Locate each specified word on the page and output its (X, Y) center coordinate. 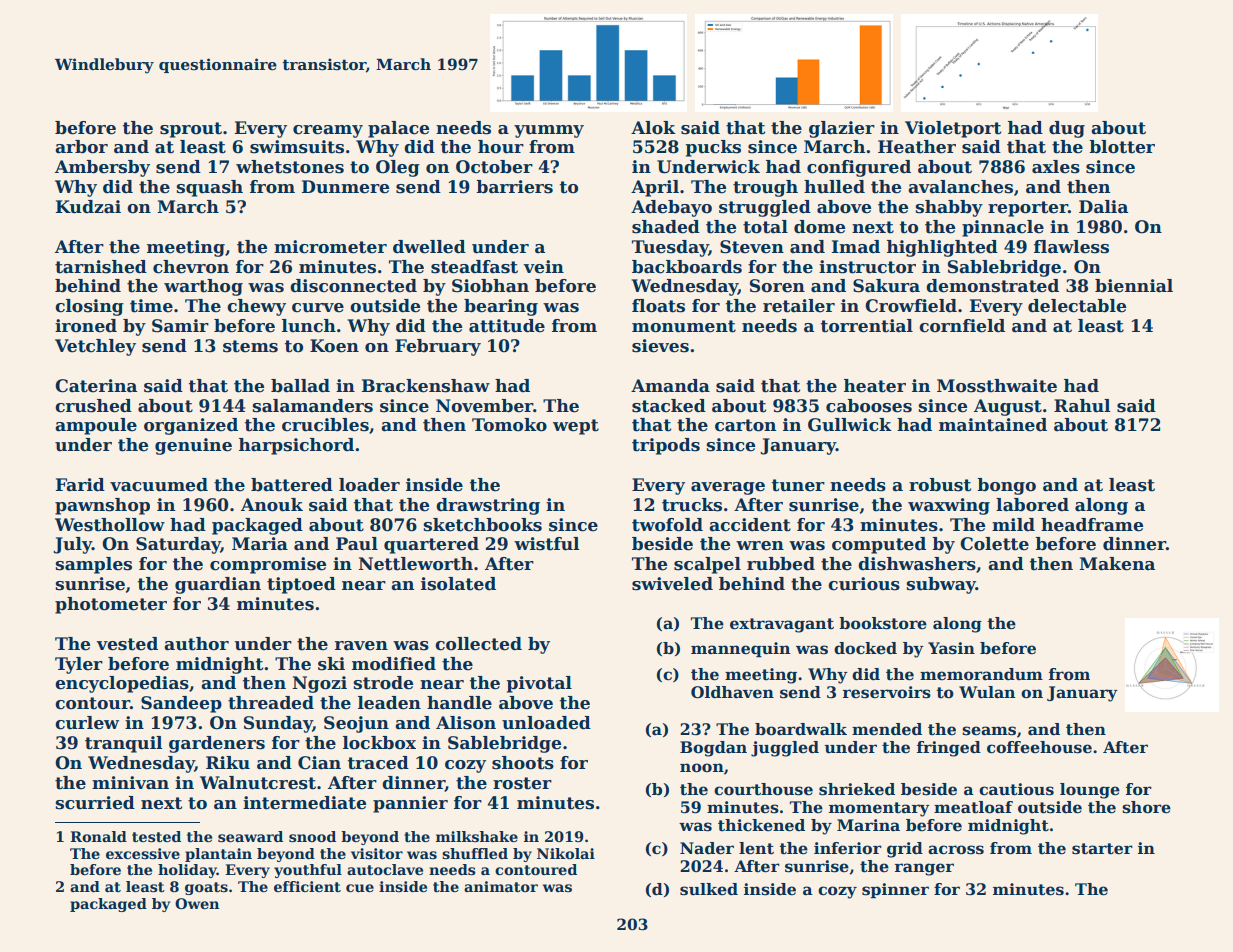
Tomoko (509, 425)
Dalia (1103, 206)
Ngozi (320, 684)
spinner (895, 890)
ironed (86, 326)
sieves (660, 346)
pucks (713, 148)
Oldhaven (732, 692)
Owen (197, 903)
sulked (709, 889)
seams (989, 731)
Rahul (1082, 406)
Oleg (398, 168)
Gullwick (850, 425)
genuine (193, 446)
